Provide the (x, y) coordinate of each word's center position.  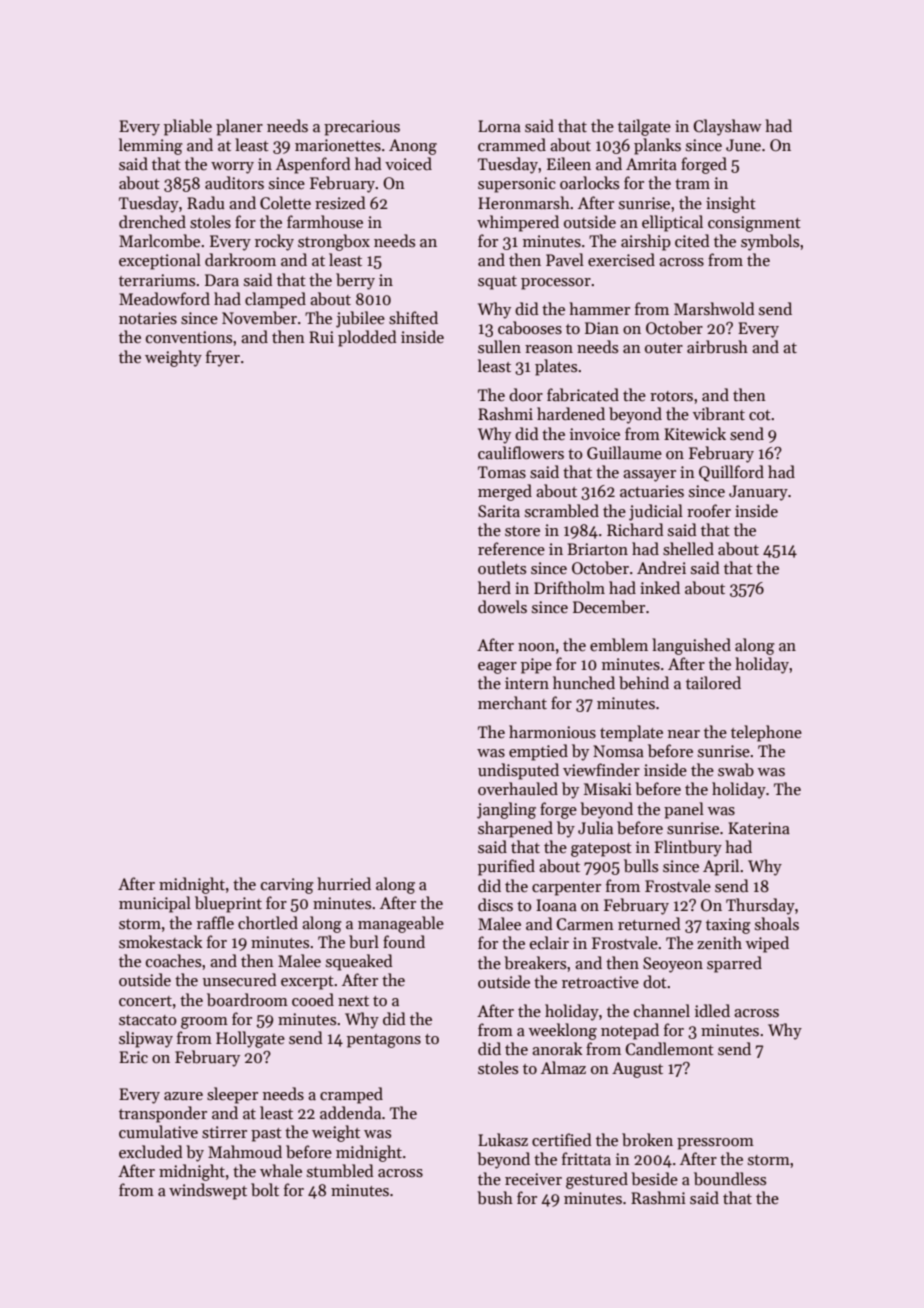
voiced (408, 163)
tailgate (644, 127)
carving (287, 886)
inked (660, 587)
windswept (208, 1191)
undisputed (518, 771)
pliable (188, 127)
